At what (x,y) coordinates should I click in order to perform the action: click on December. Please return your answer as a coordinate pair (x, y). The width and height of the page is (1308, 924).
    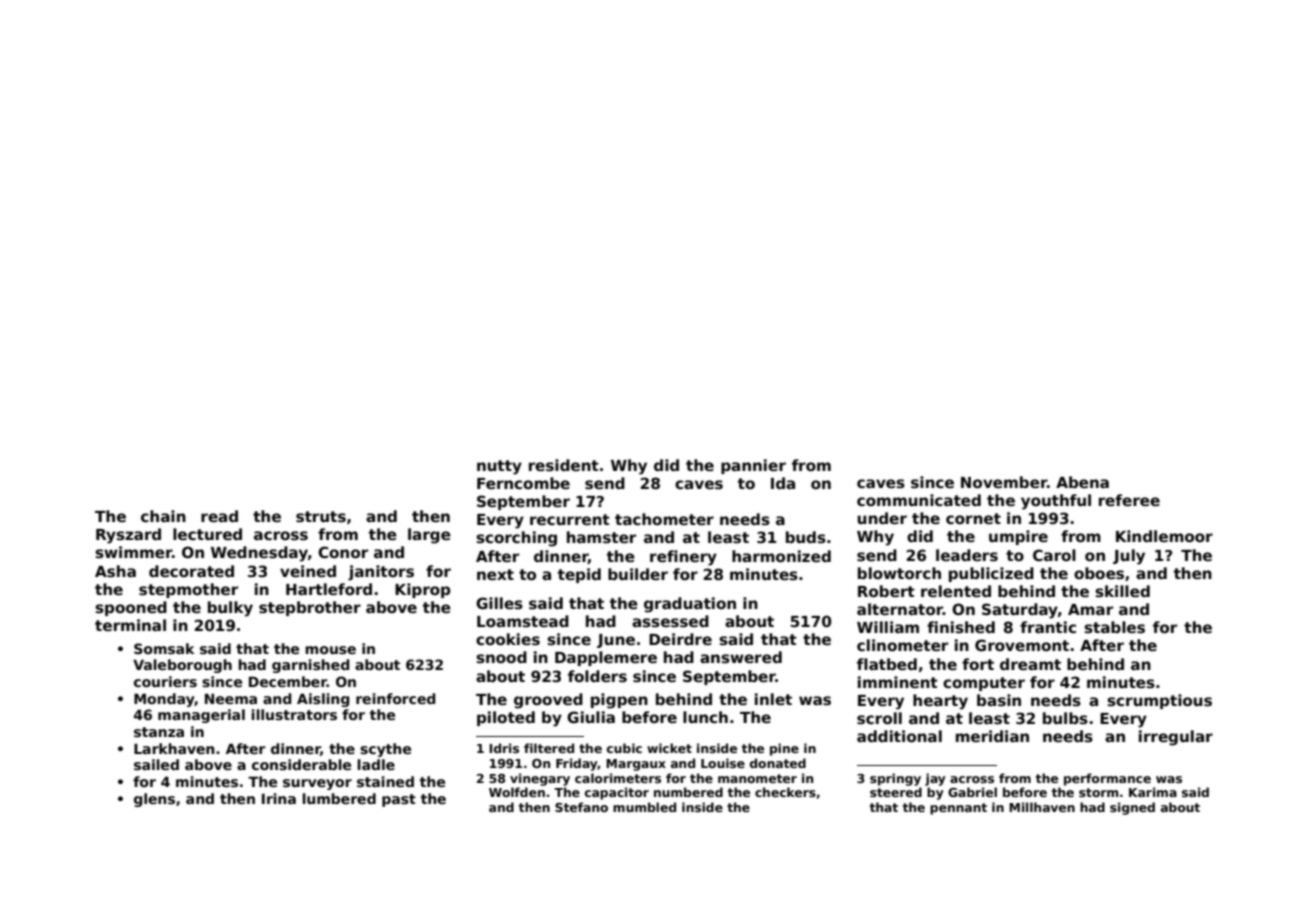
    Looking at the image, I should click on (288, 681).
